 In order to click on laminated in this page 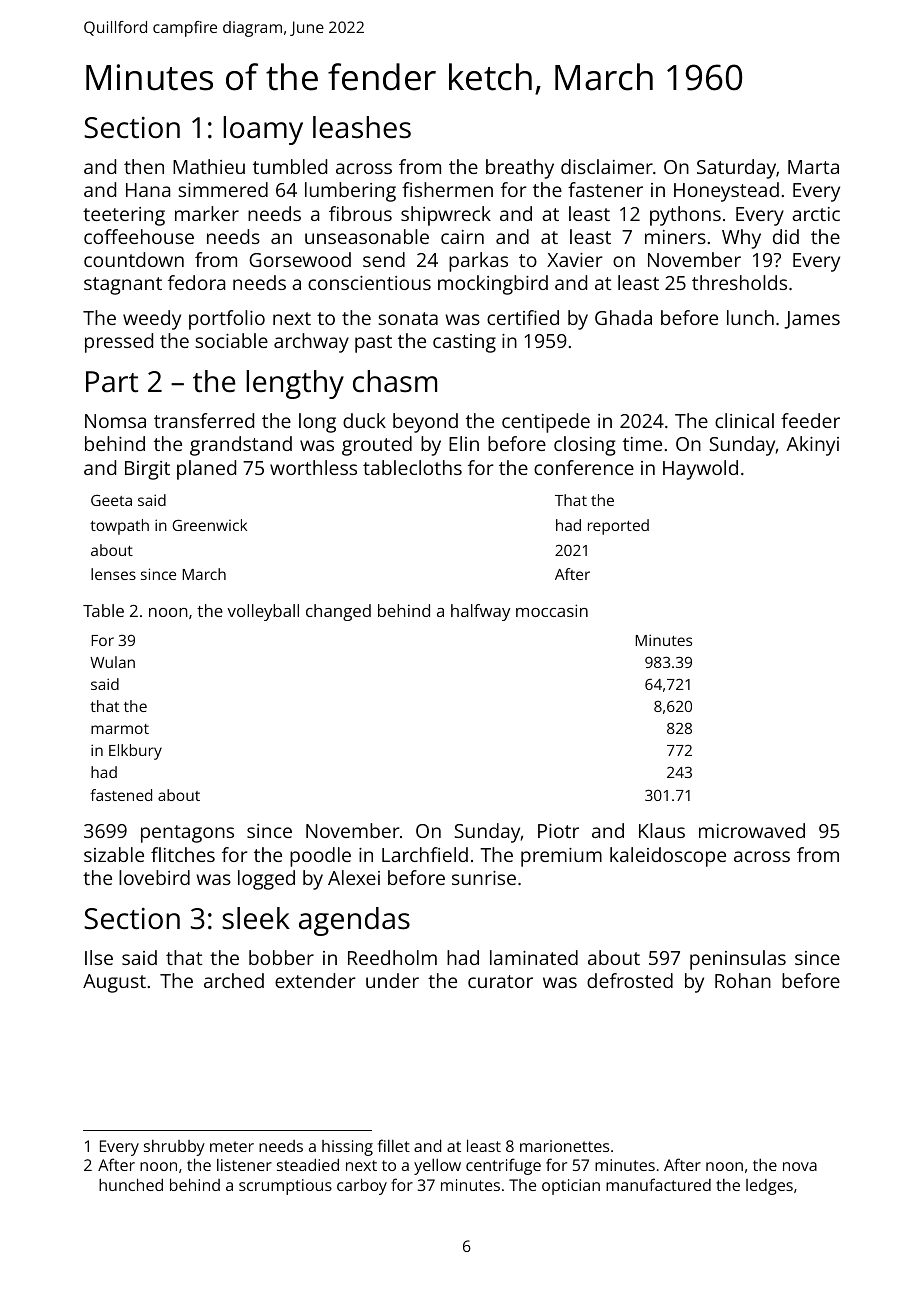, I will do `click(534, 957)`.
